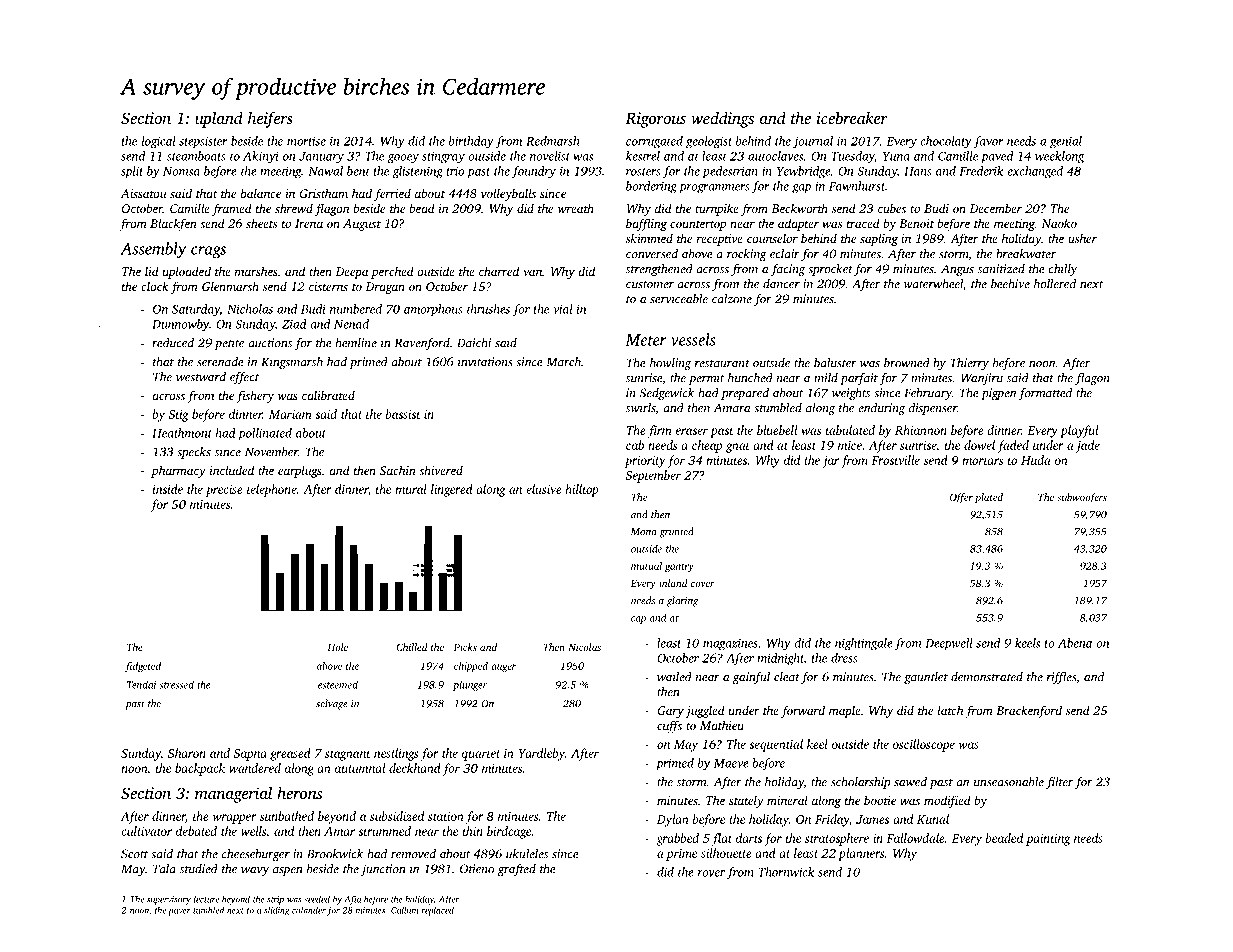  What do you see at coordinates (1088, 446) in the image?
I see `jade` at bounding box center [1088, 446].
